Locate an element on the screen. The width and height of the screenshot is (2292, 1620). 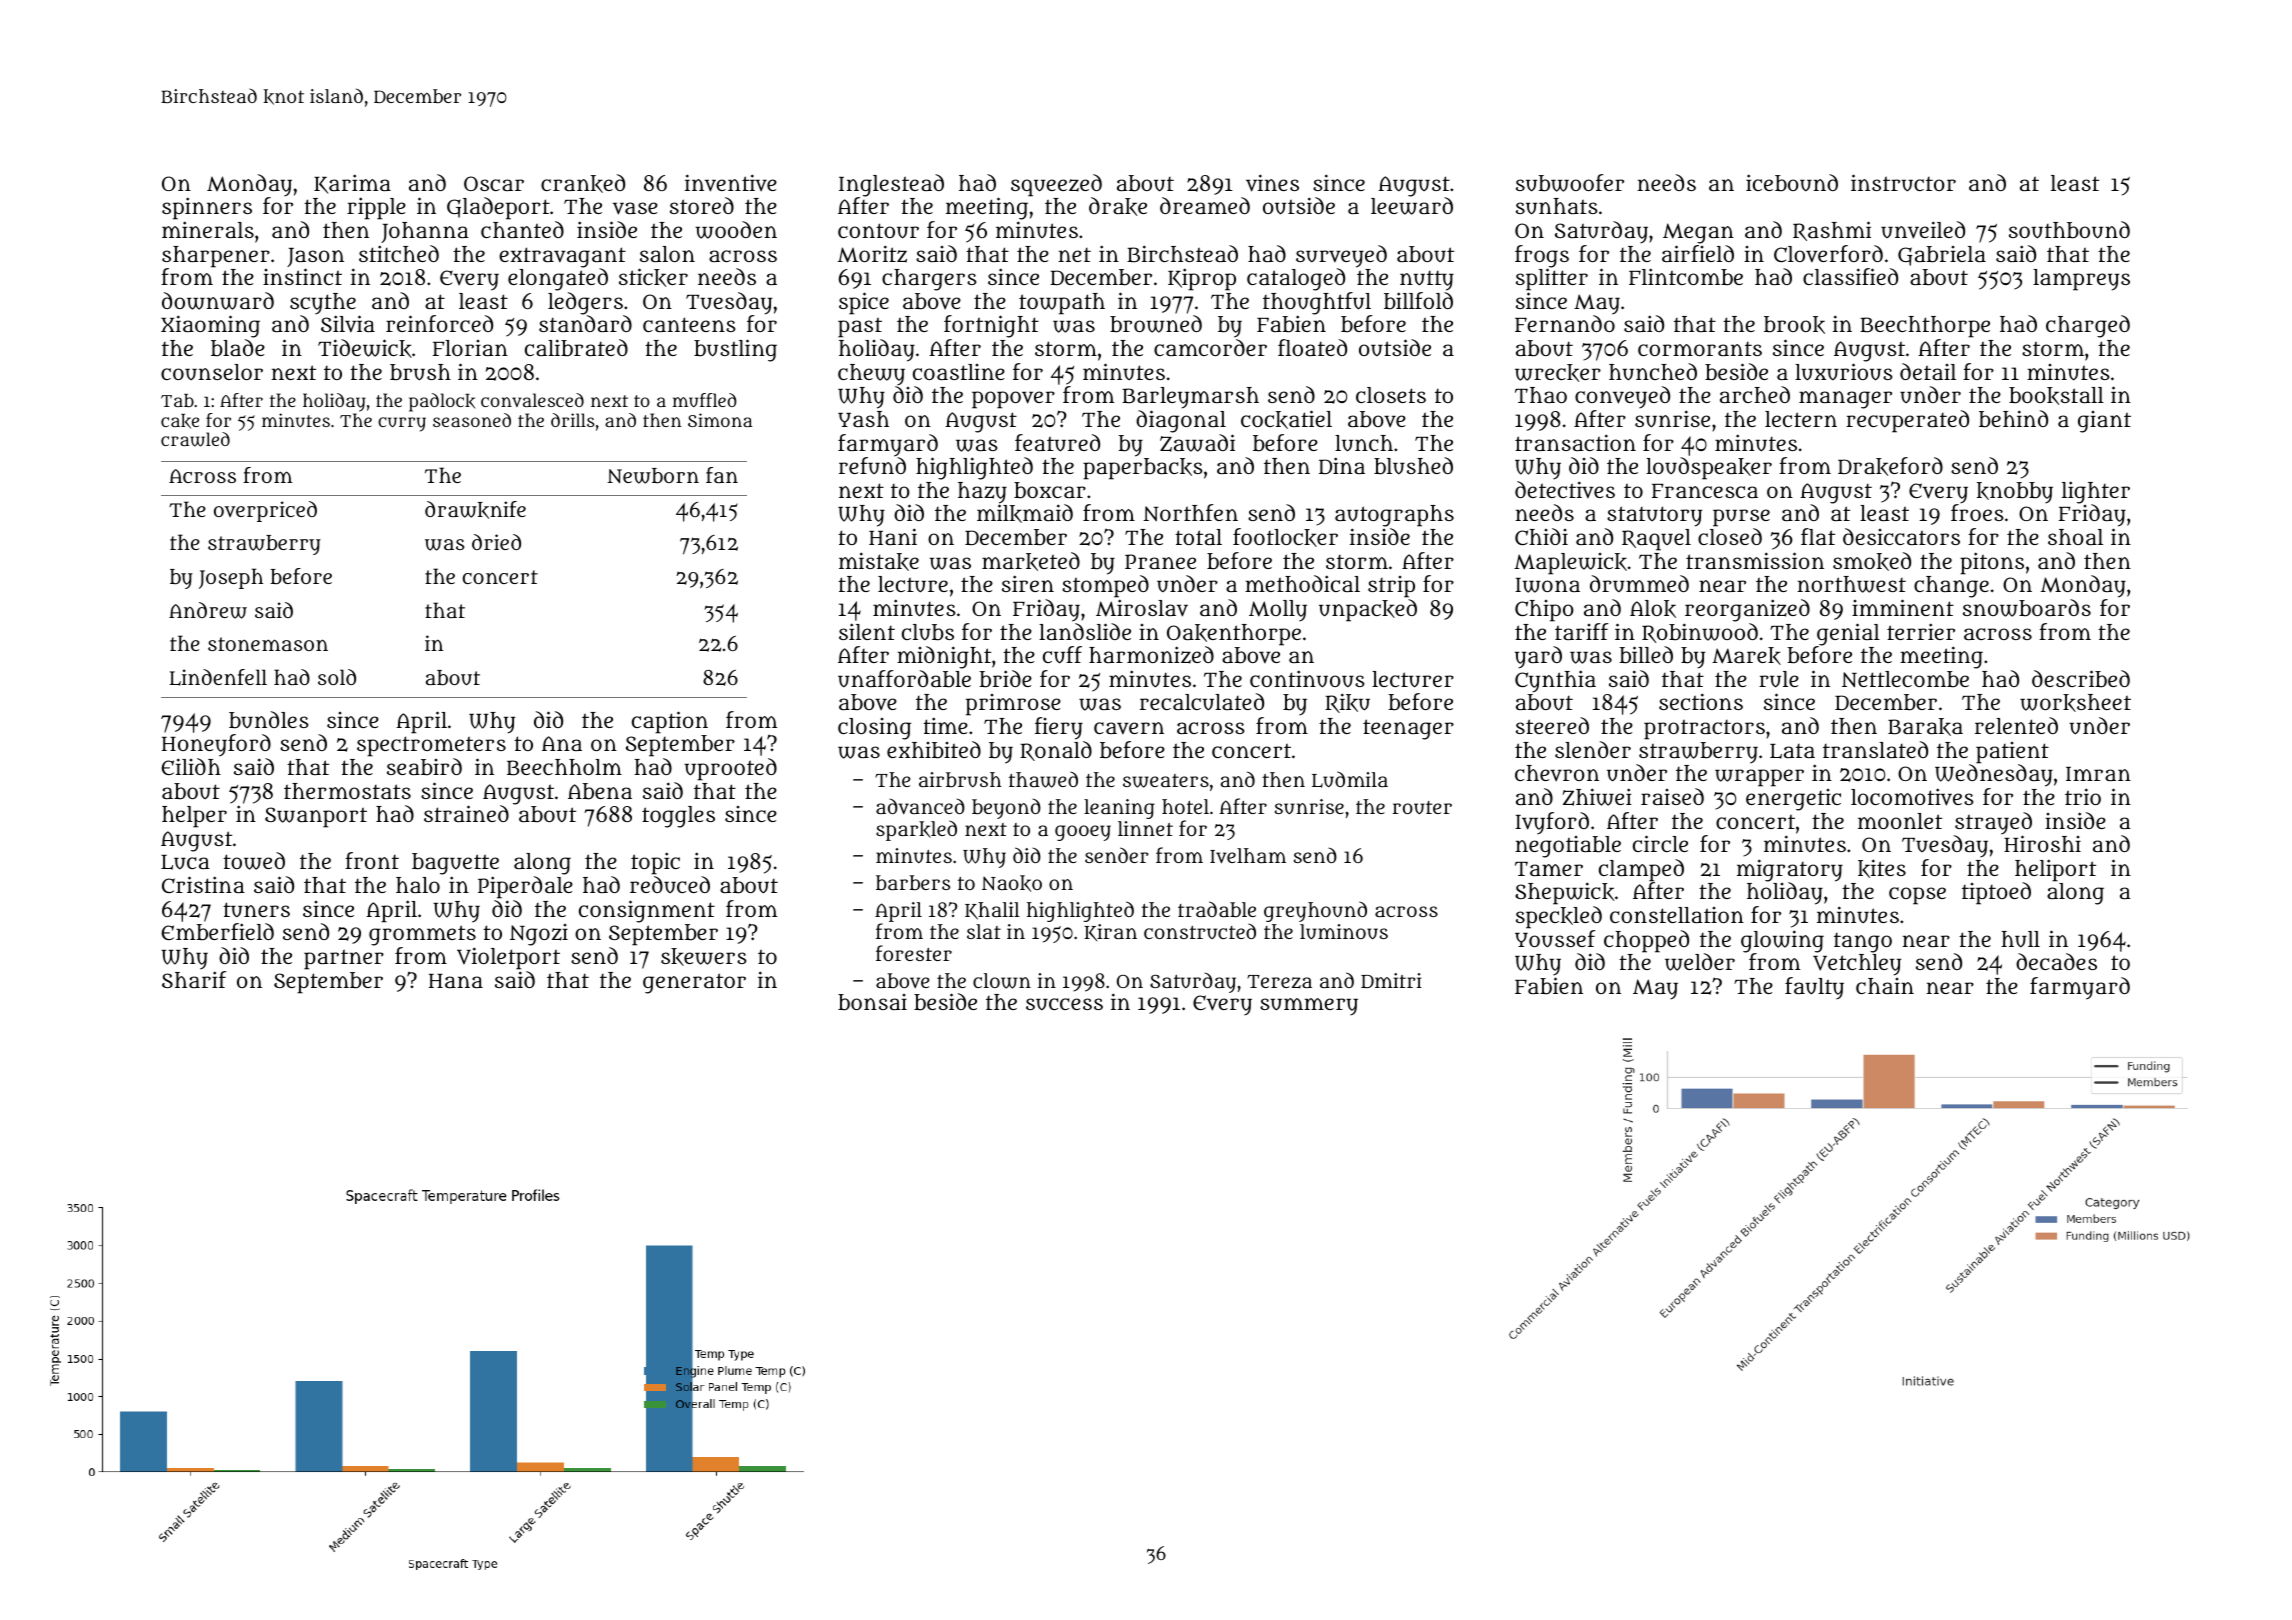
spinners is located at coordinates (207, 208).
